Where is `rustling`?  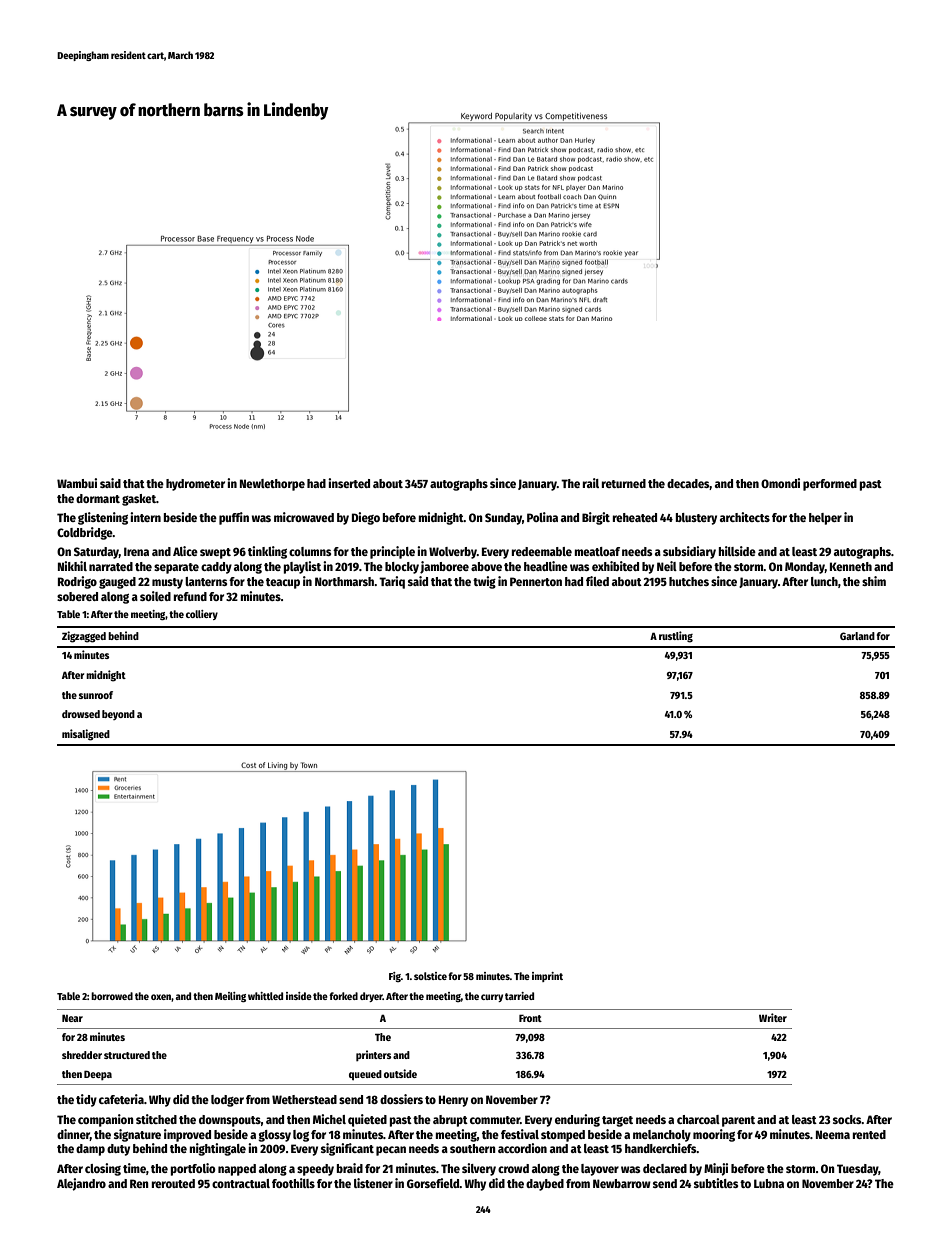
rustling is located at coordinates (676, 637).
